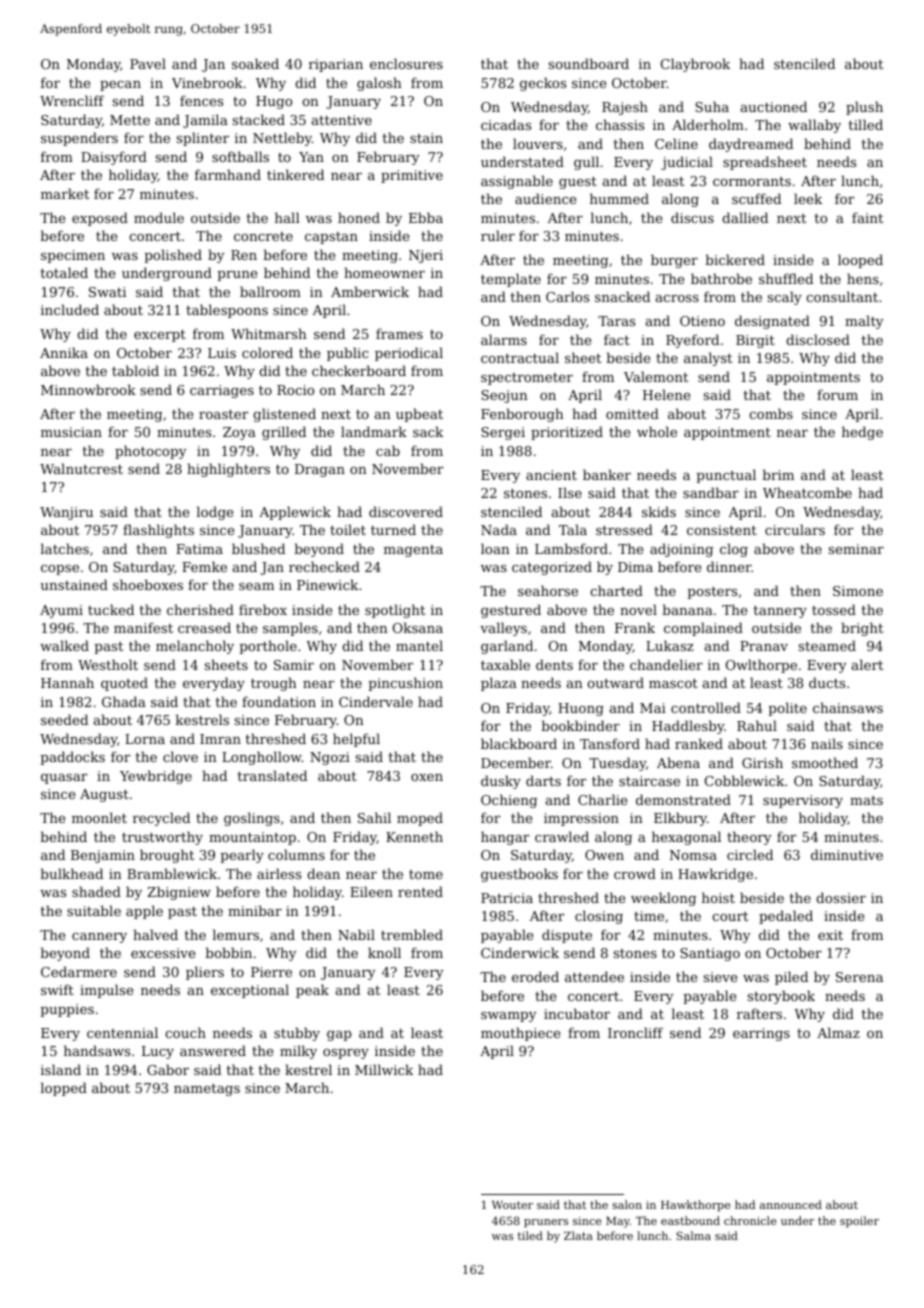 The height and width of the screenshot is (1308, 924). What do you see at coordinates (589, 63) in the screenshot?
I see `soundboard` at bounding box center [589, 63].
